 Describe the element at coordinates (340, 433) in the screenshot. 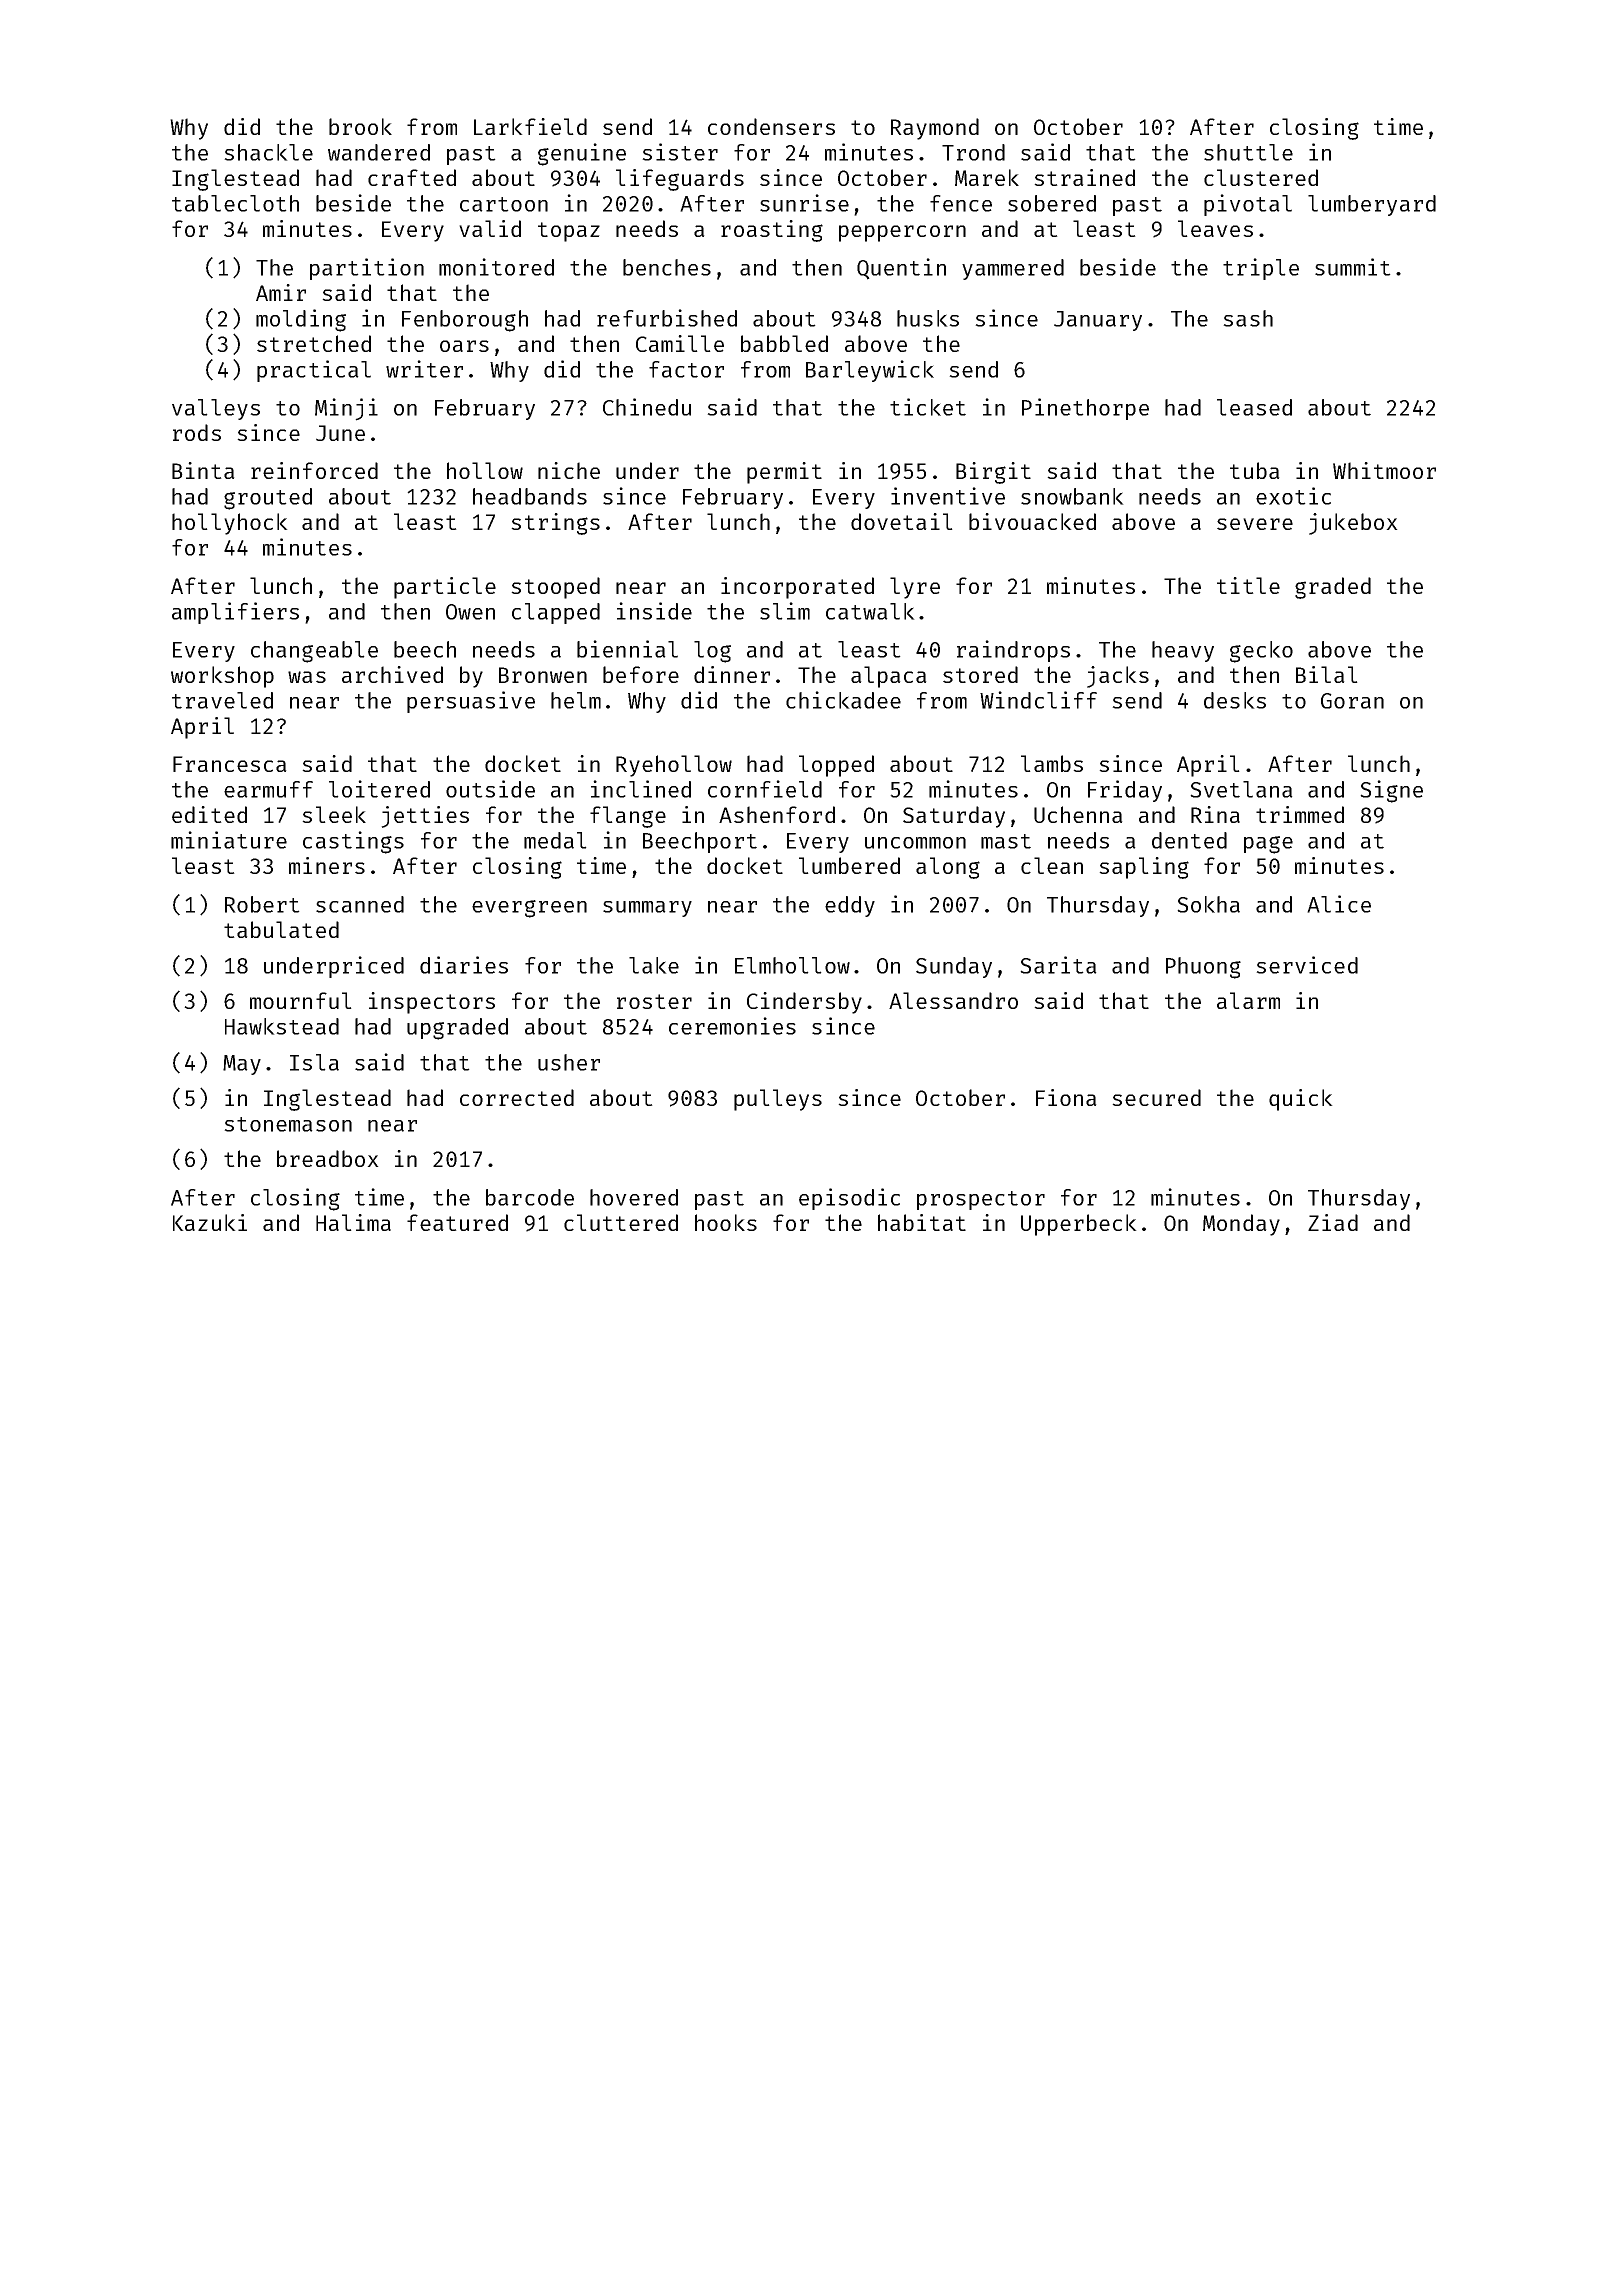

I see `June` at that location.
